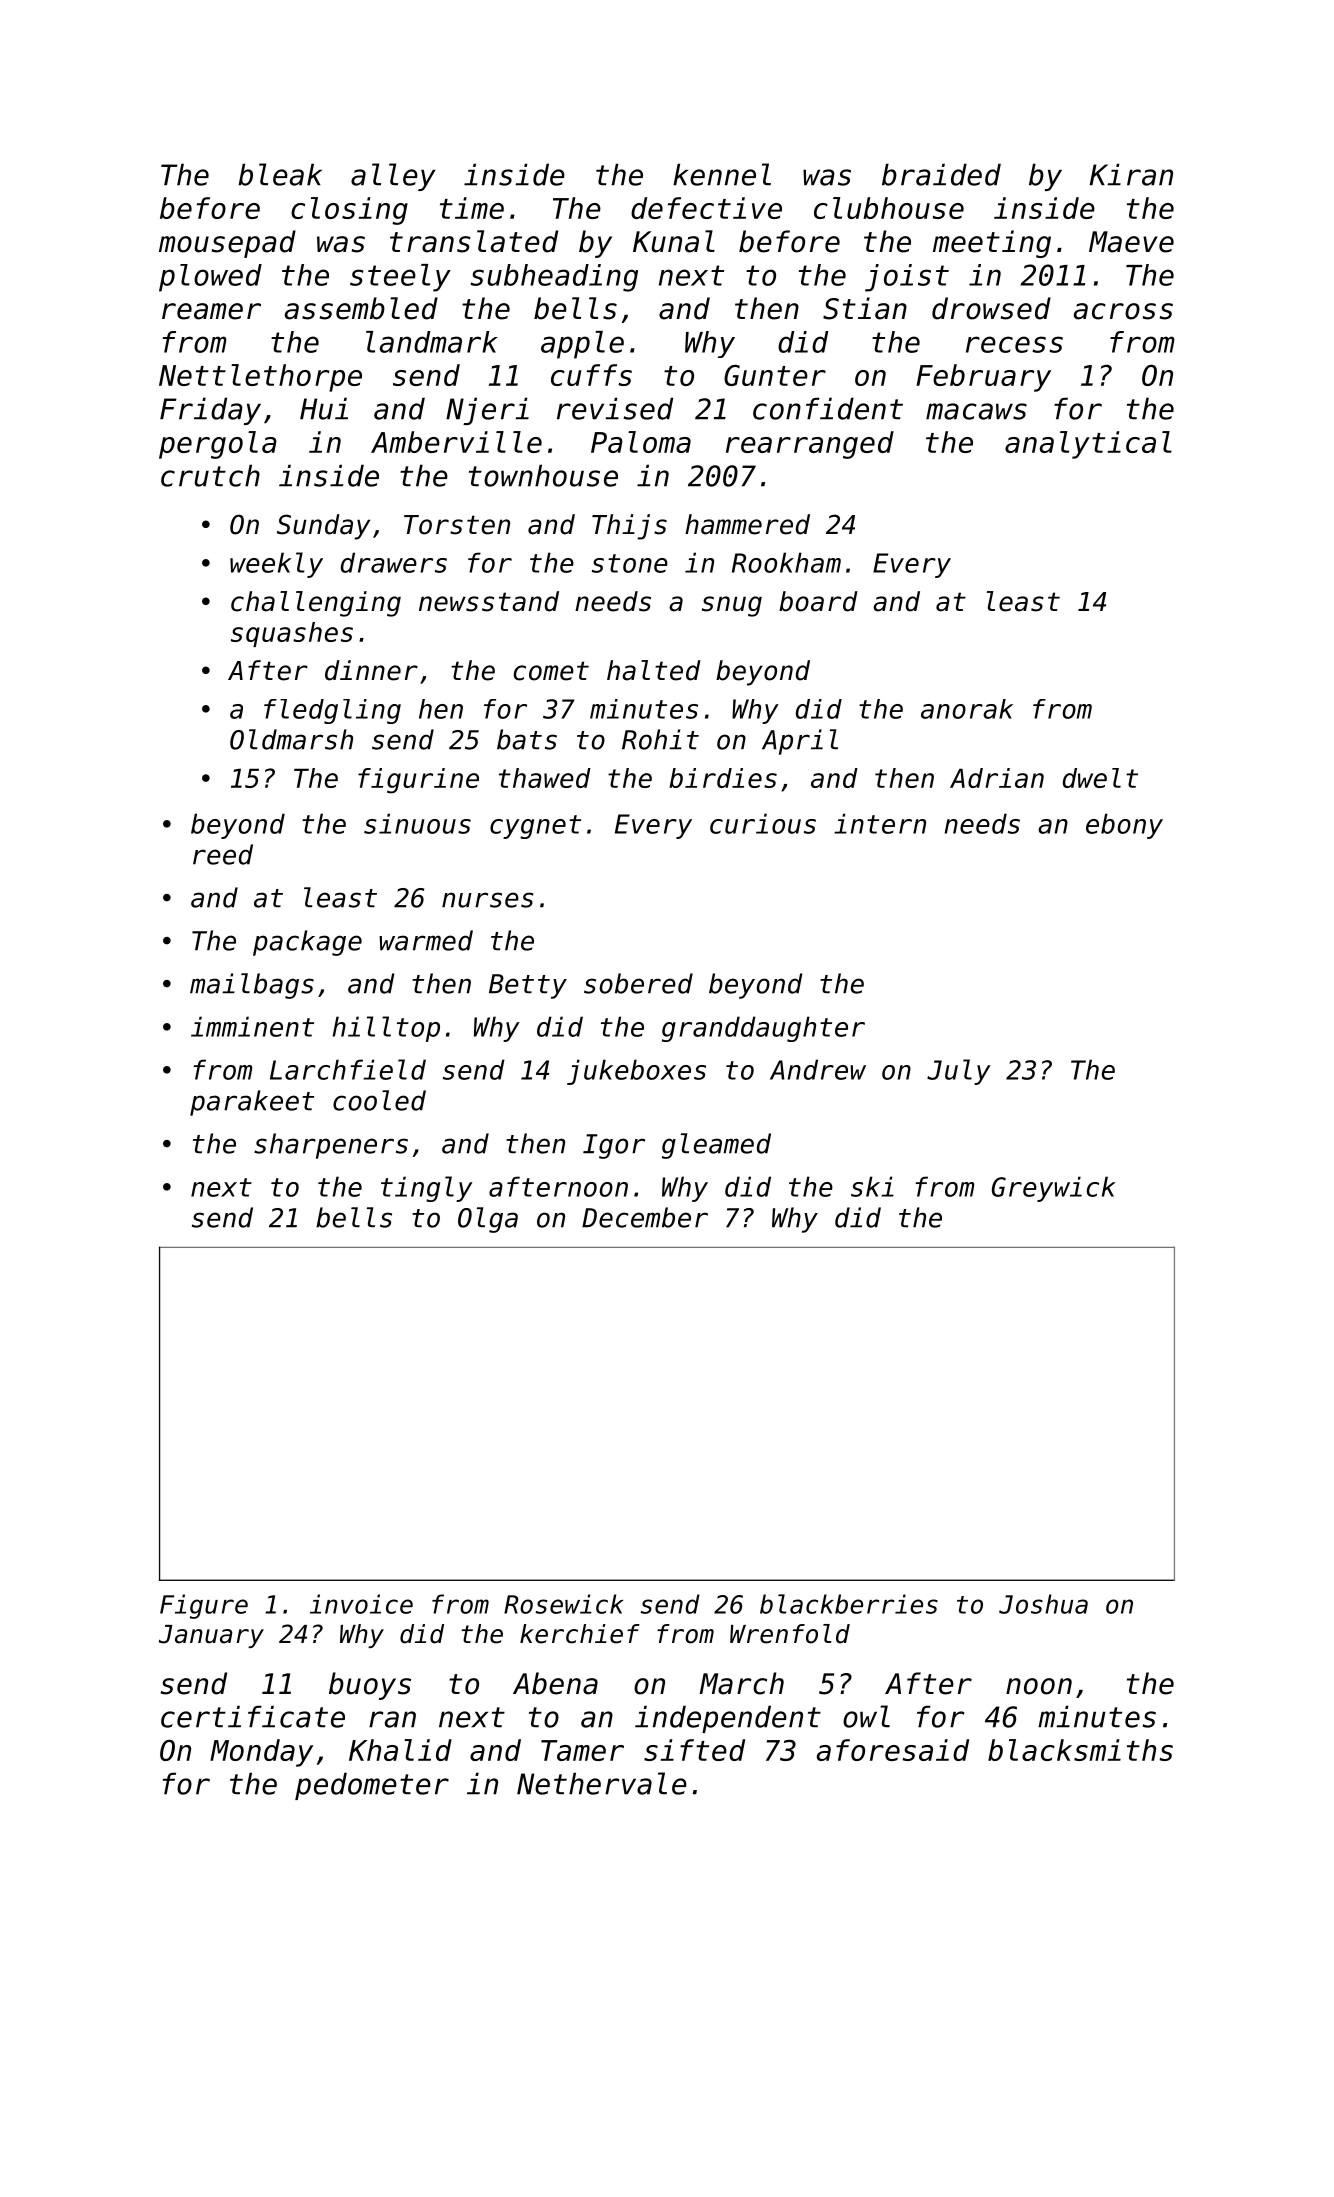 This image has height=2197, width=1334. What do you see at coordinates (893, 1750) in the image?
I see `aforesaid` at bounding box center [893, 1750].
